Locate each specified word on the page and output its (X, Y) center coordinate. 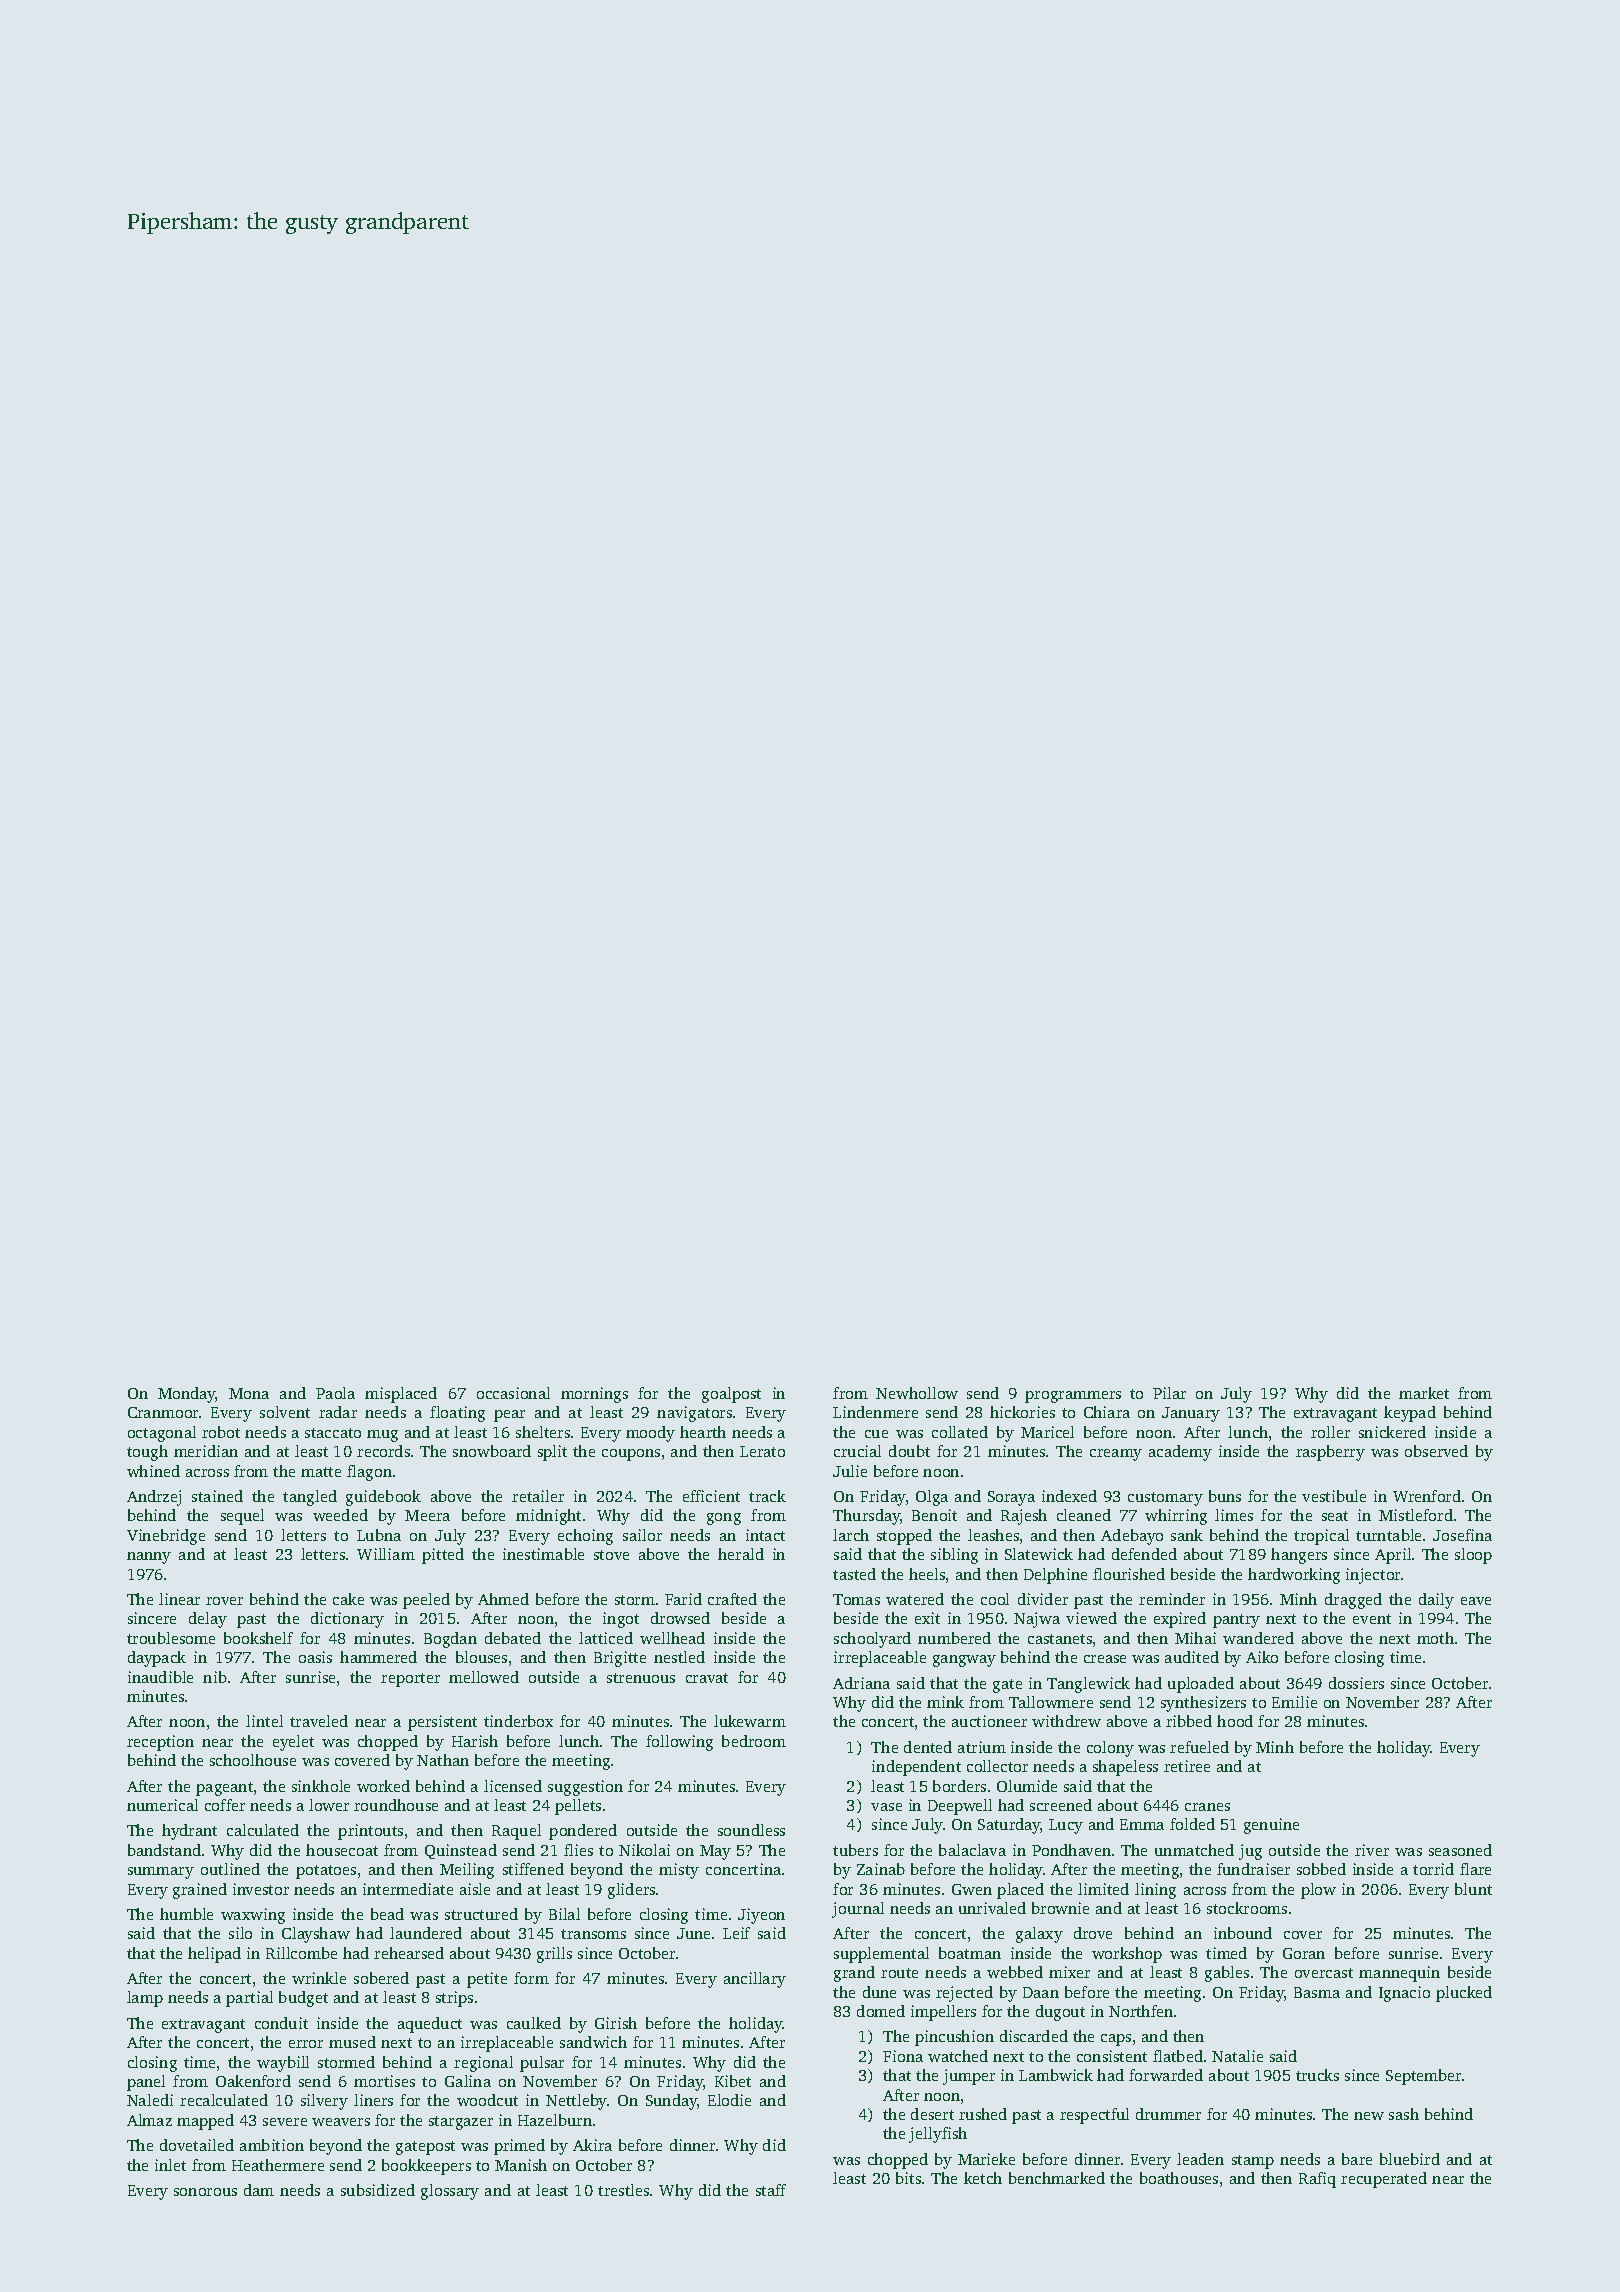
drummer (1168, 2114)
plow (1318, 1891)
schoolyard (872, 1640)
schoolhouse (253, 1760)
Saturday (1009, 1826)
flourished (1129, 1574)
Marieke (986, 2159)
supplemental (881, 1955)
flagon (369, 1473)
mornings (594, 1395)
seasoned (1460, 1850)
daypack (157, 1659)
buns (1225, 1496)
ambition (272, 2145)
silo (240, 1933)
